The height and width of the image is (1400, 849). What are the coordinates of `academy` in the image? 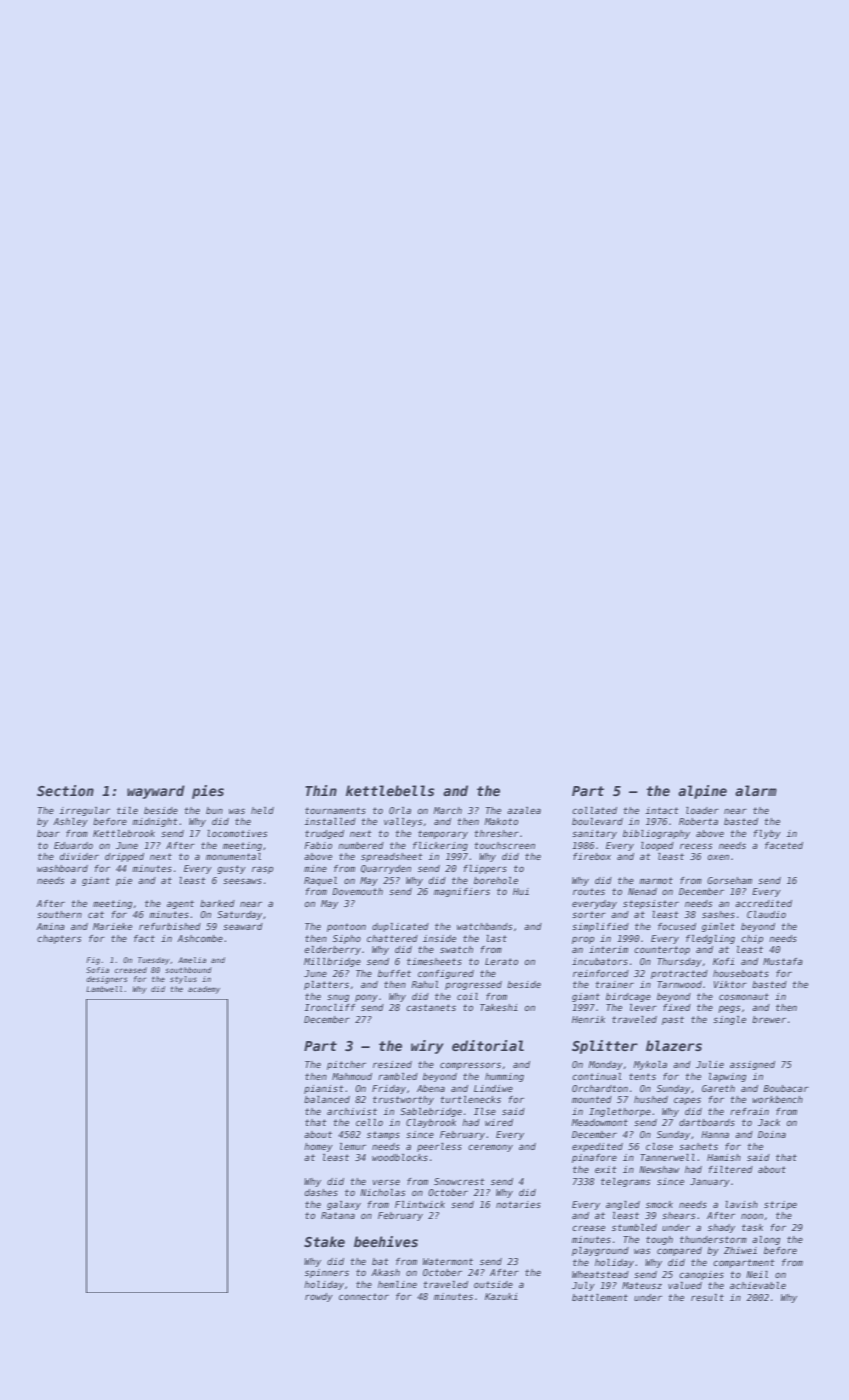 It's located at (204, 990).
